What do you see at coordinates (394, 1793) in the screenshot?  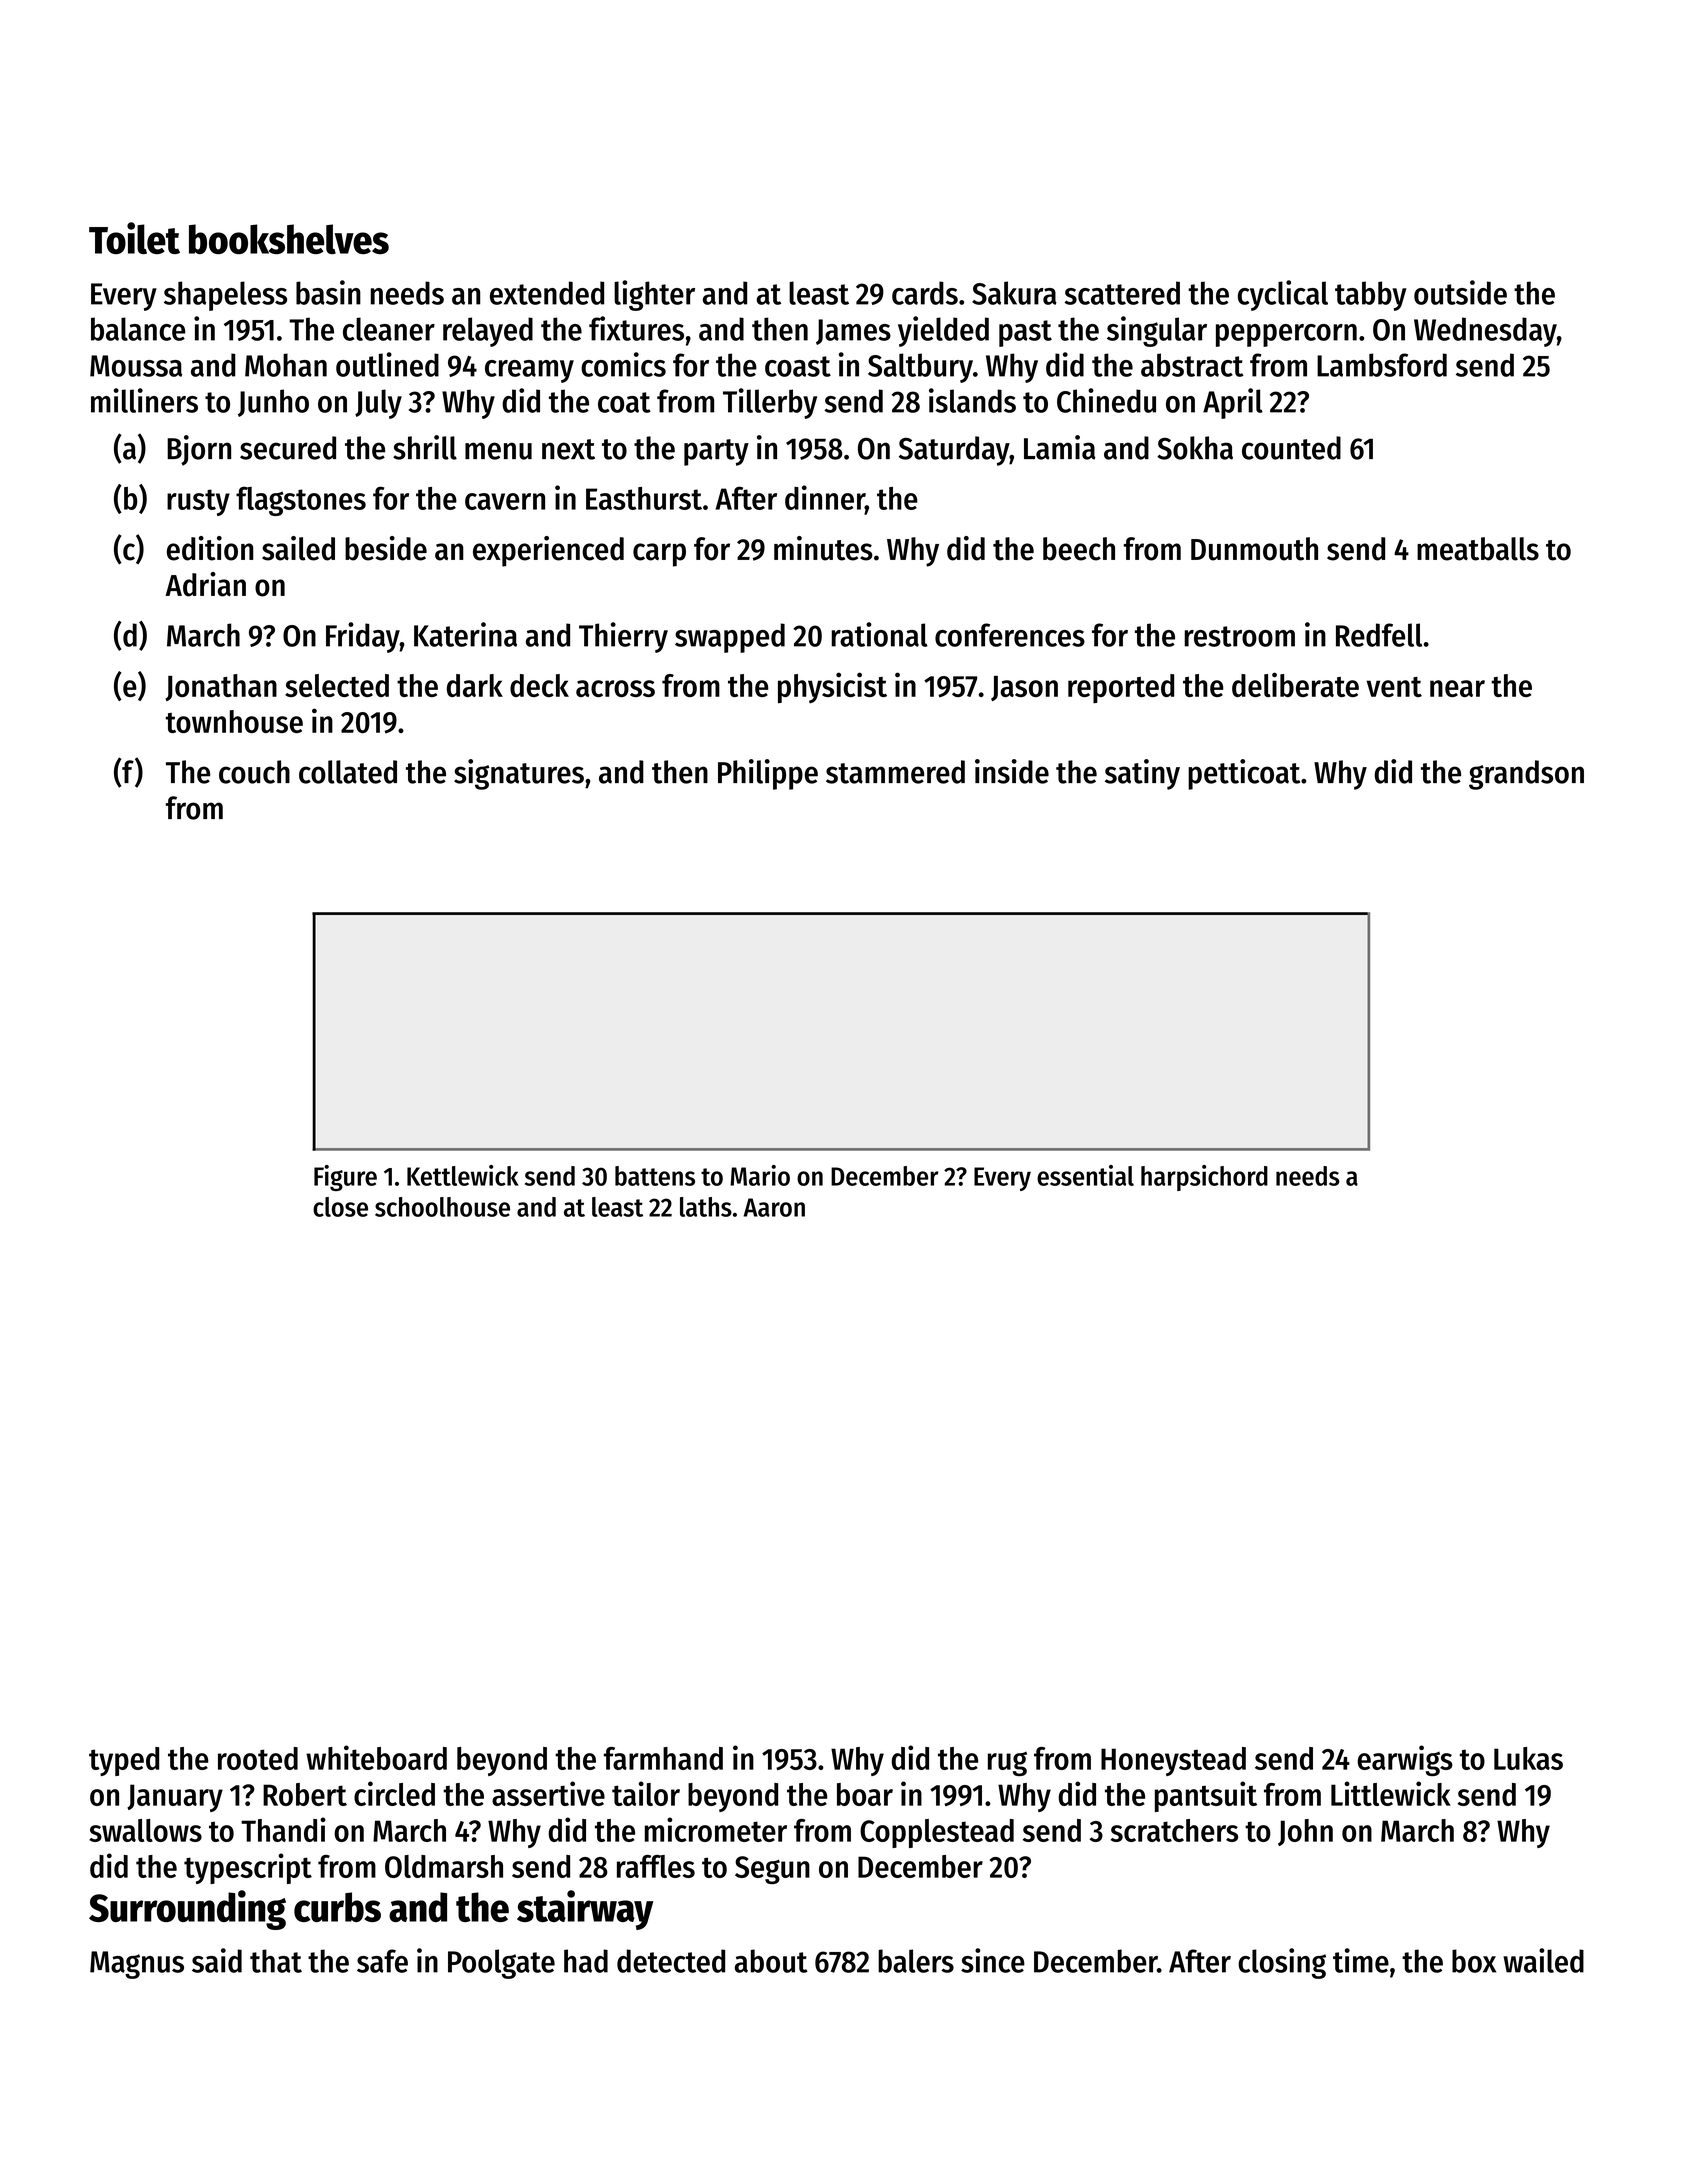 I see `circled` at bounding box center [394, 1793].
